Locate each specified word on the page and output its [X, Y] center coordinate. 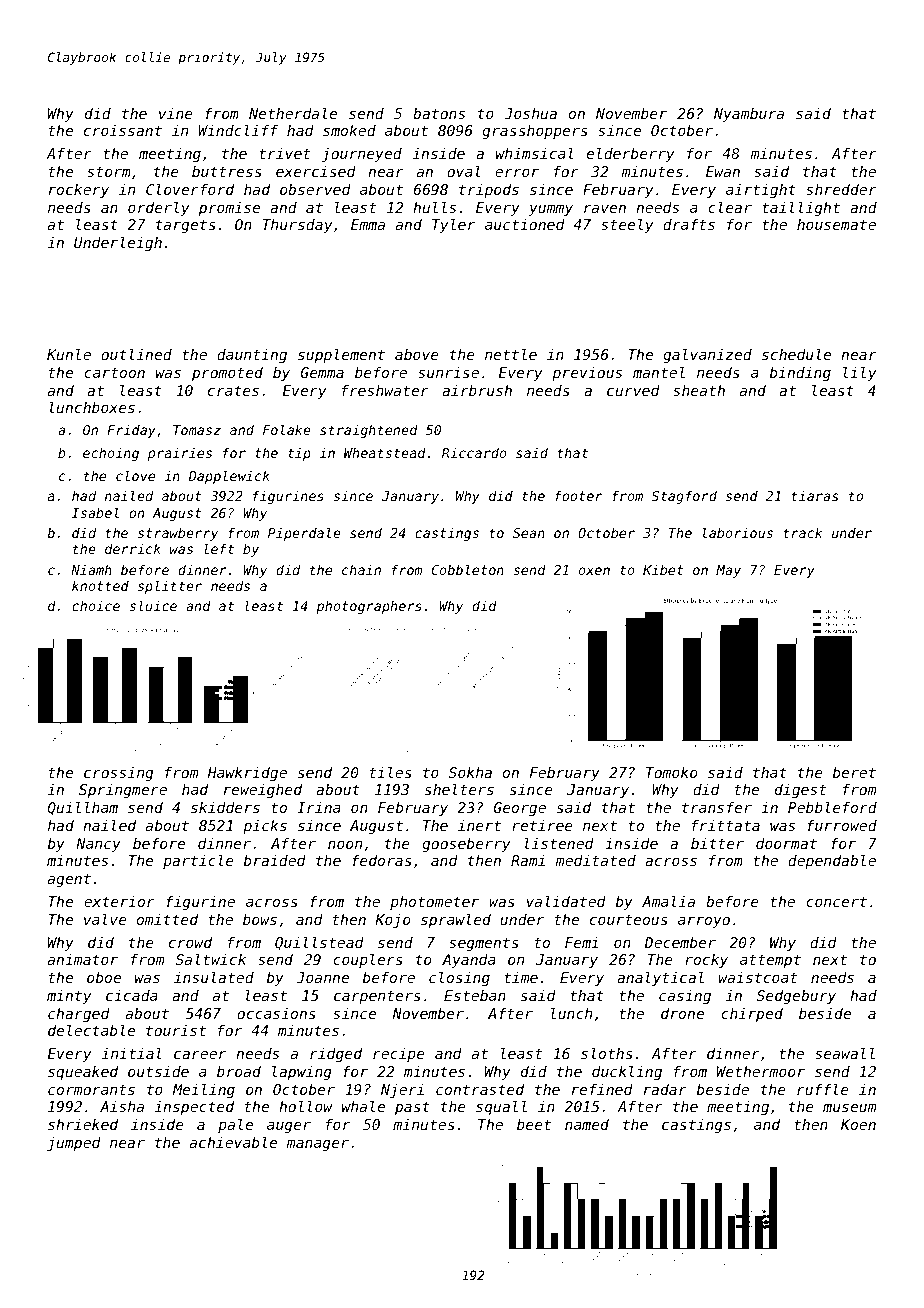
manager [317, 1145]
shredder [841, 189]
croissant [123, 130]
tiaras [815, 496]
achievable [233, 1142]
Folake [287, 429]
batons [439, 113]
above [417, 354]
